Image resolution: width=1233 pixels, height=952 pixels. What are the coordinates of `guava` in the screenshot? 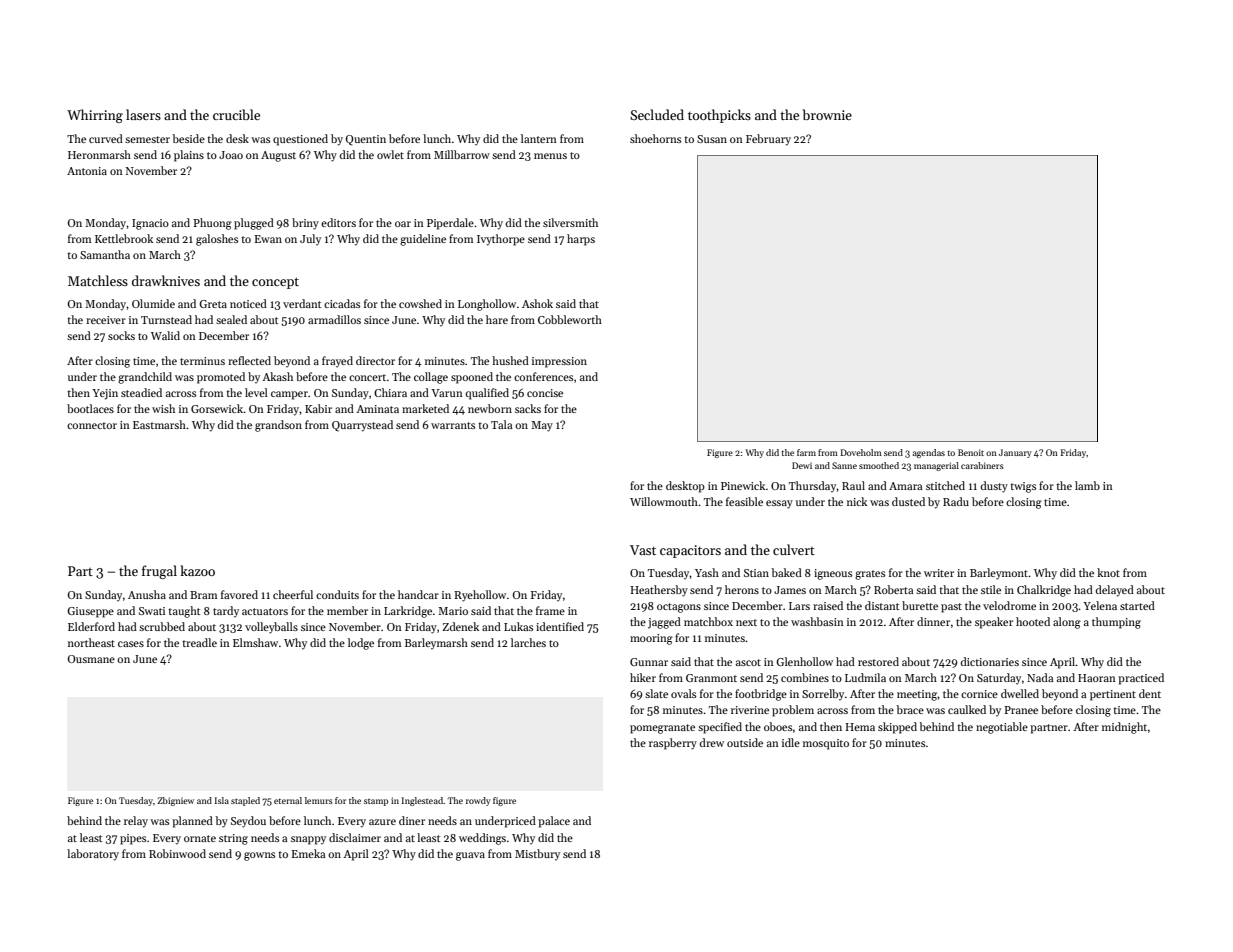 It's located at (470, 856).
